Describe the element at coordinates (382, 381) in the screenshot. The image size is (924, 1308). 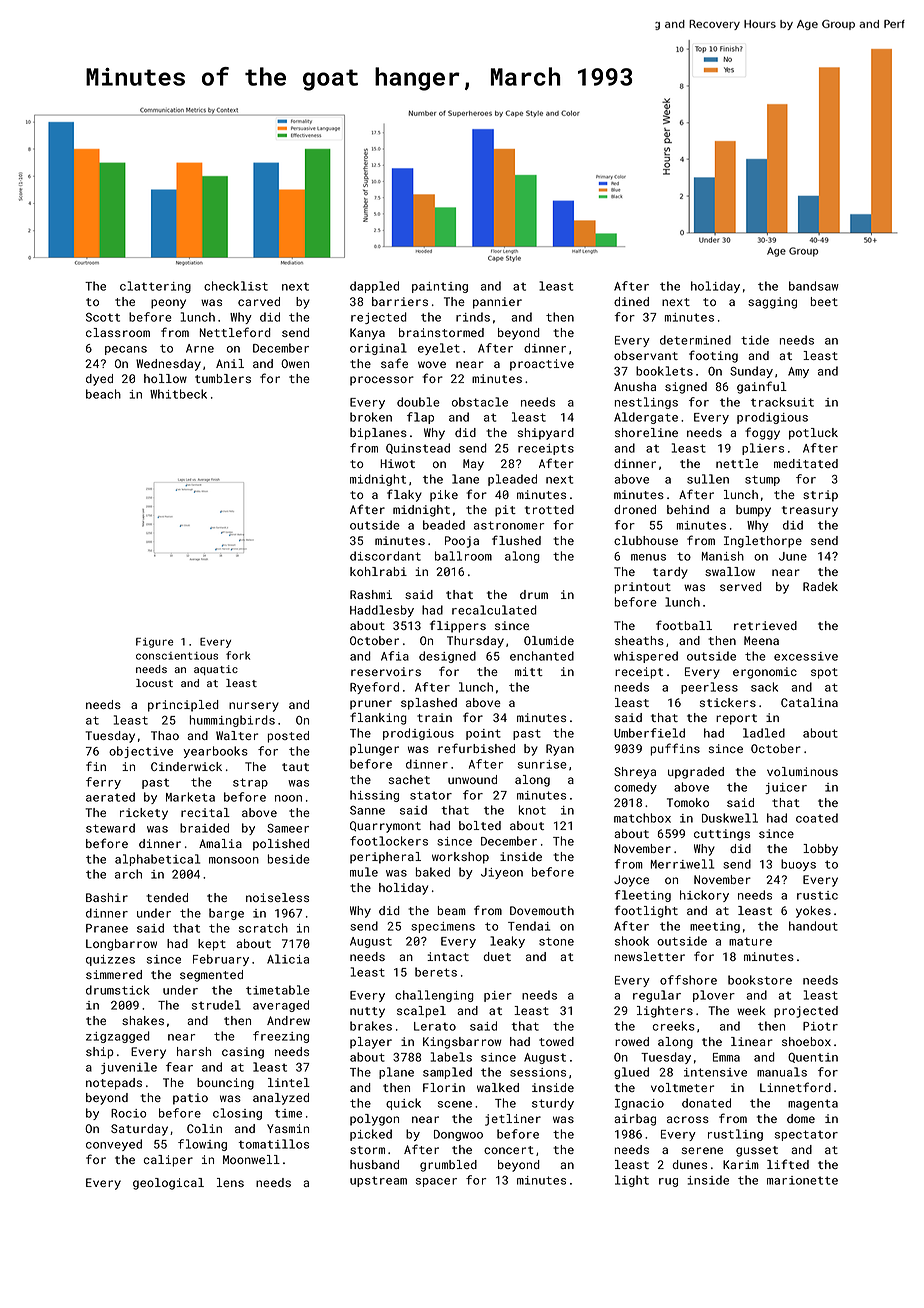
I see `processor` at that location.
